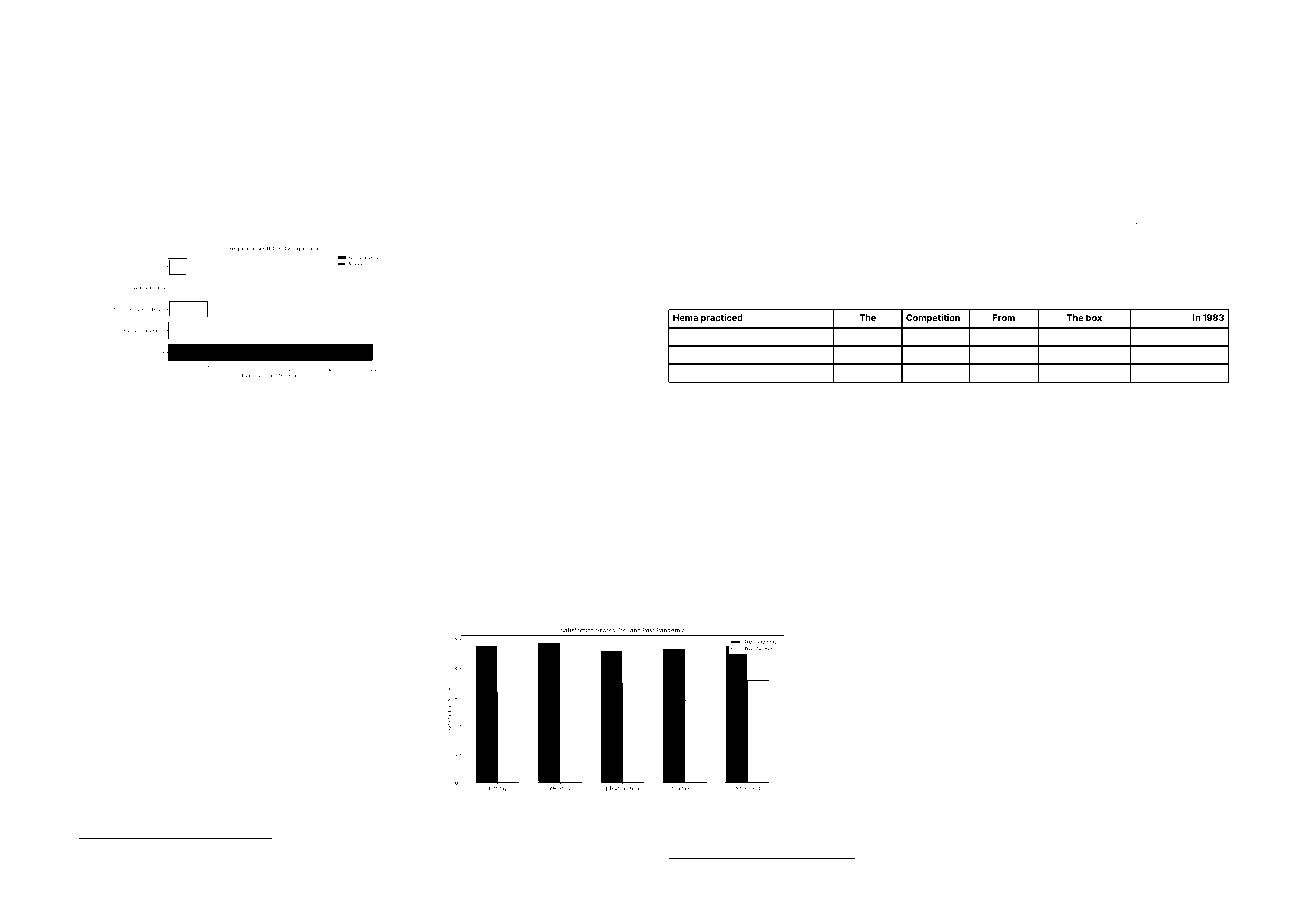  Describe the element at coordinates (687, 447) in the image. I see `Tesfaye` at that location.
